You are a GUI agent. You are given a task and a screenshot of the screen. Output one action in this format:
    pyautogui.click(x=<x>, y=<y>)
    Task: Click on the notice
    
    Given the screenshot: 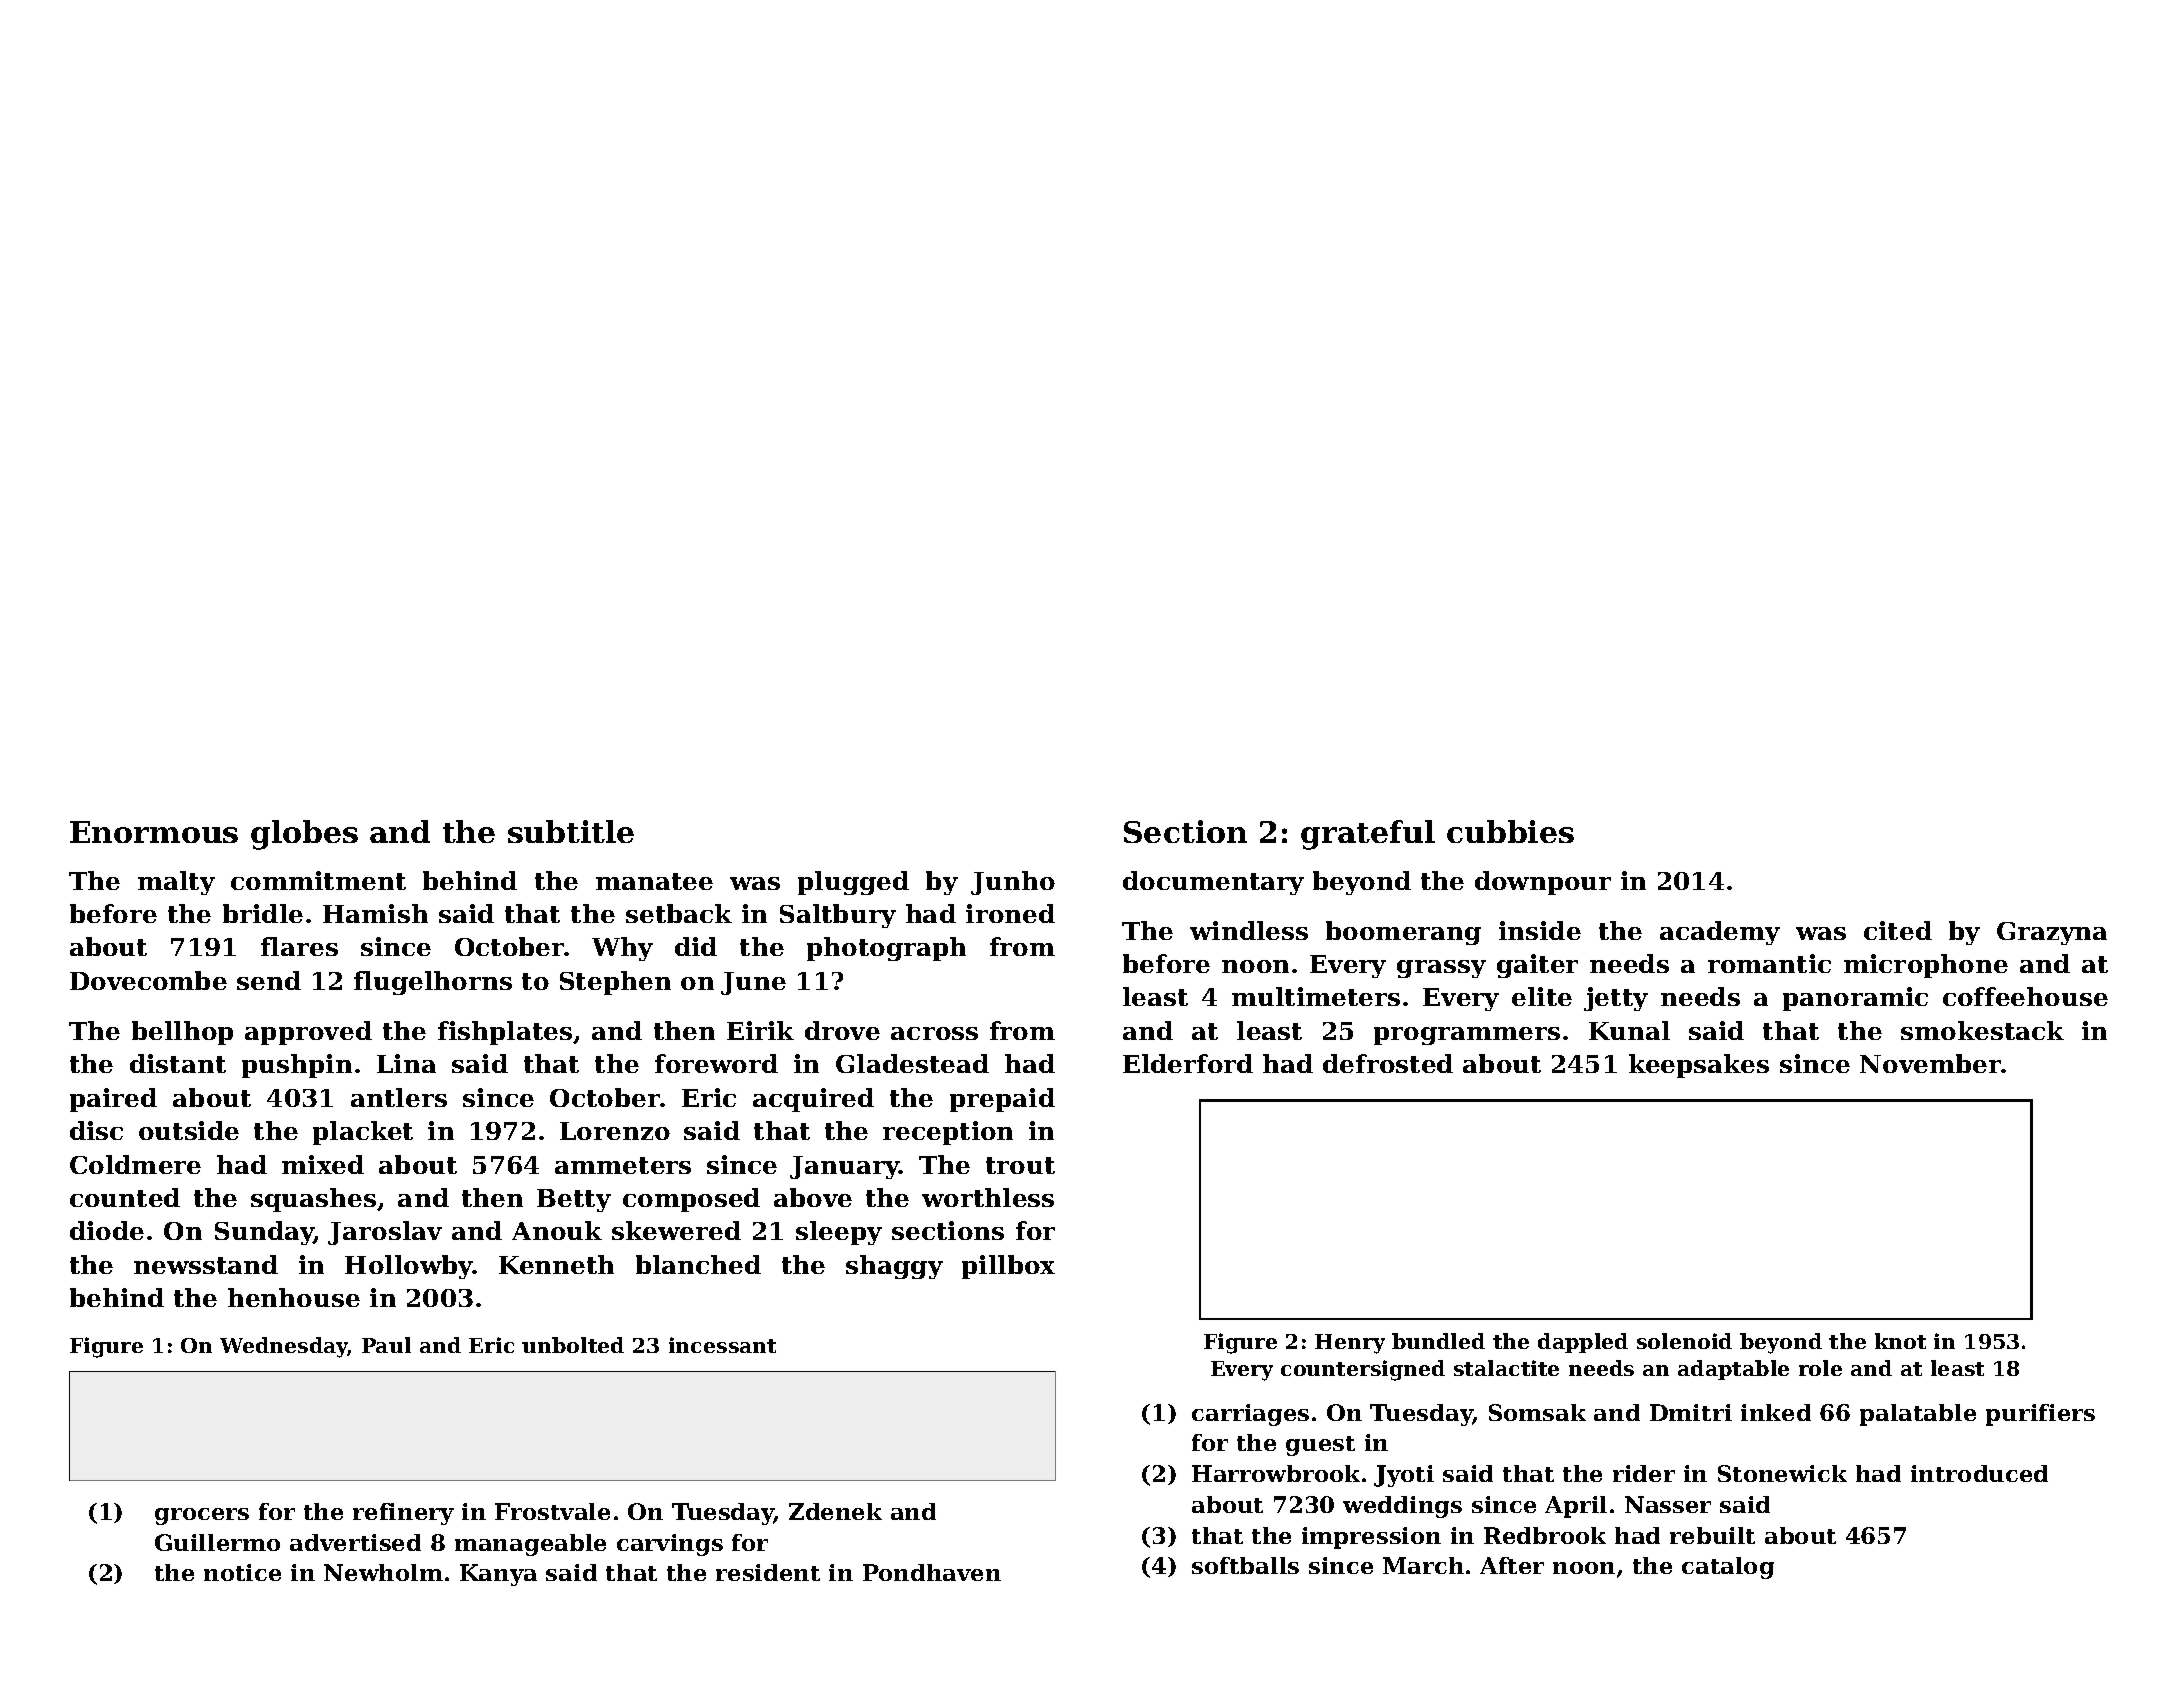 What is the action you would take?
    pyautogui.click(x=242, y=1572)
